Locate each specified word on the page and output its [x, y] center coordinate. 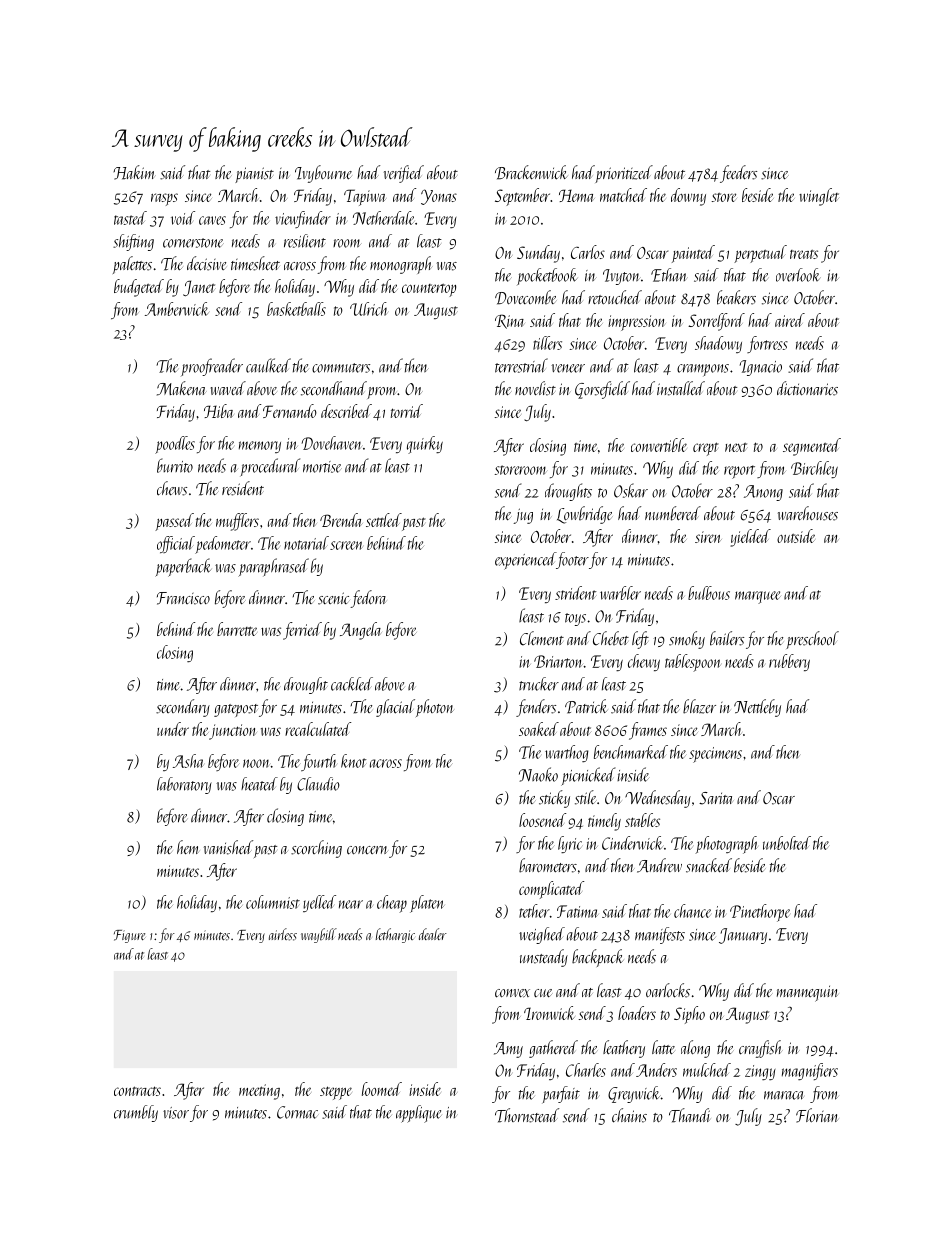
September [522, 197]
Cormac [297, 1112]
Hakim [134, 172]
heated [259, 784]
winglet [819, 197]
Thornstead [527, 1115]
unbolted [787, 843]
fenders [536, 708]
